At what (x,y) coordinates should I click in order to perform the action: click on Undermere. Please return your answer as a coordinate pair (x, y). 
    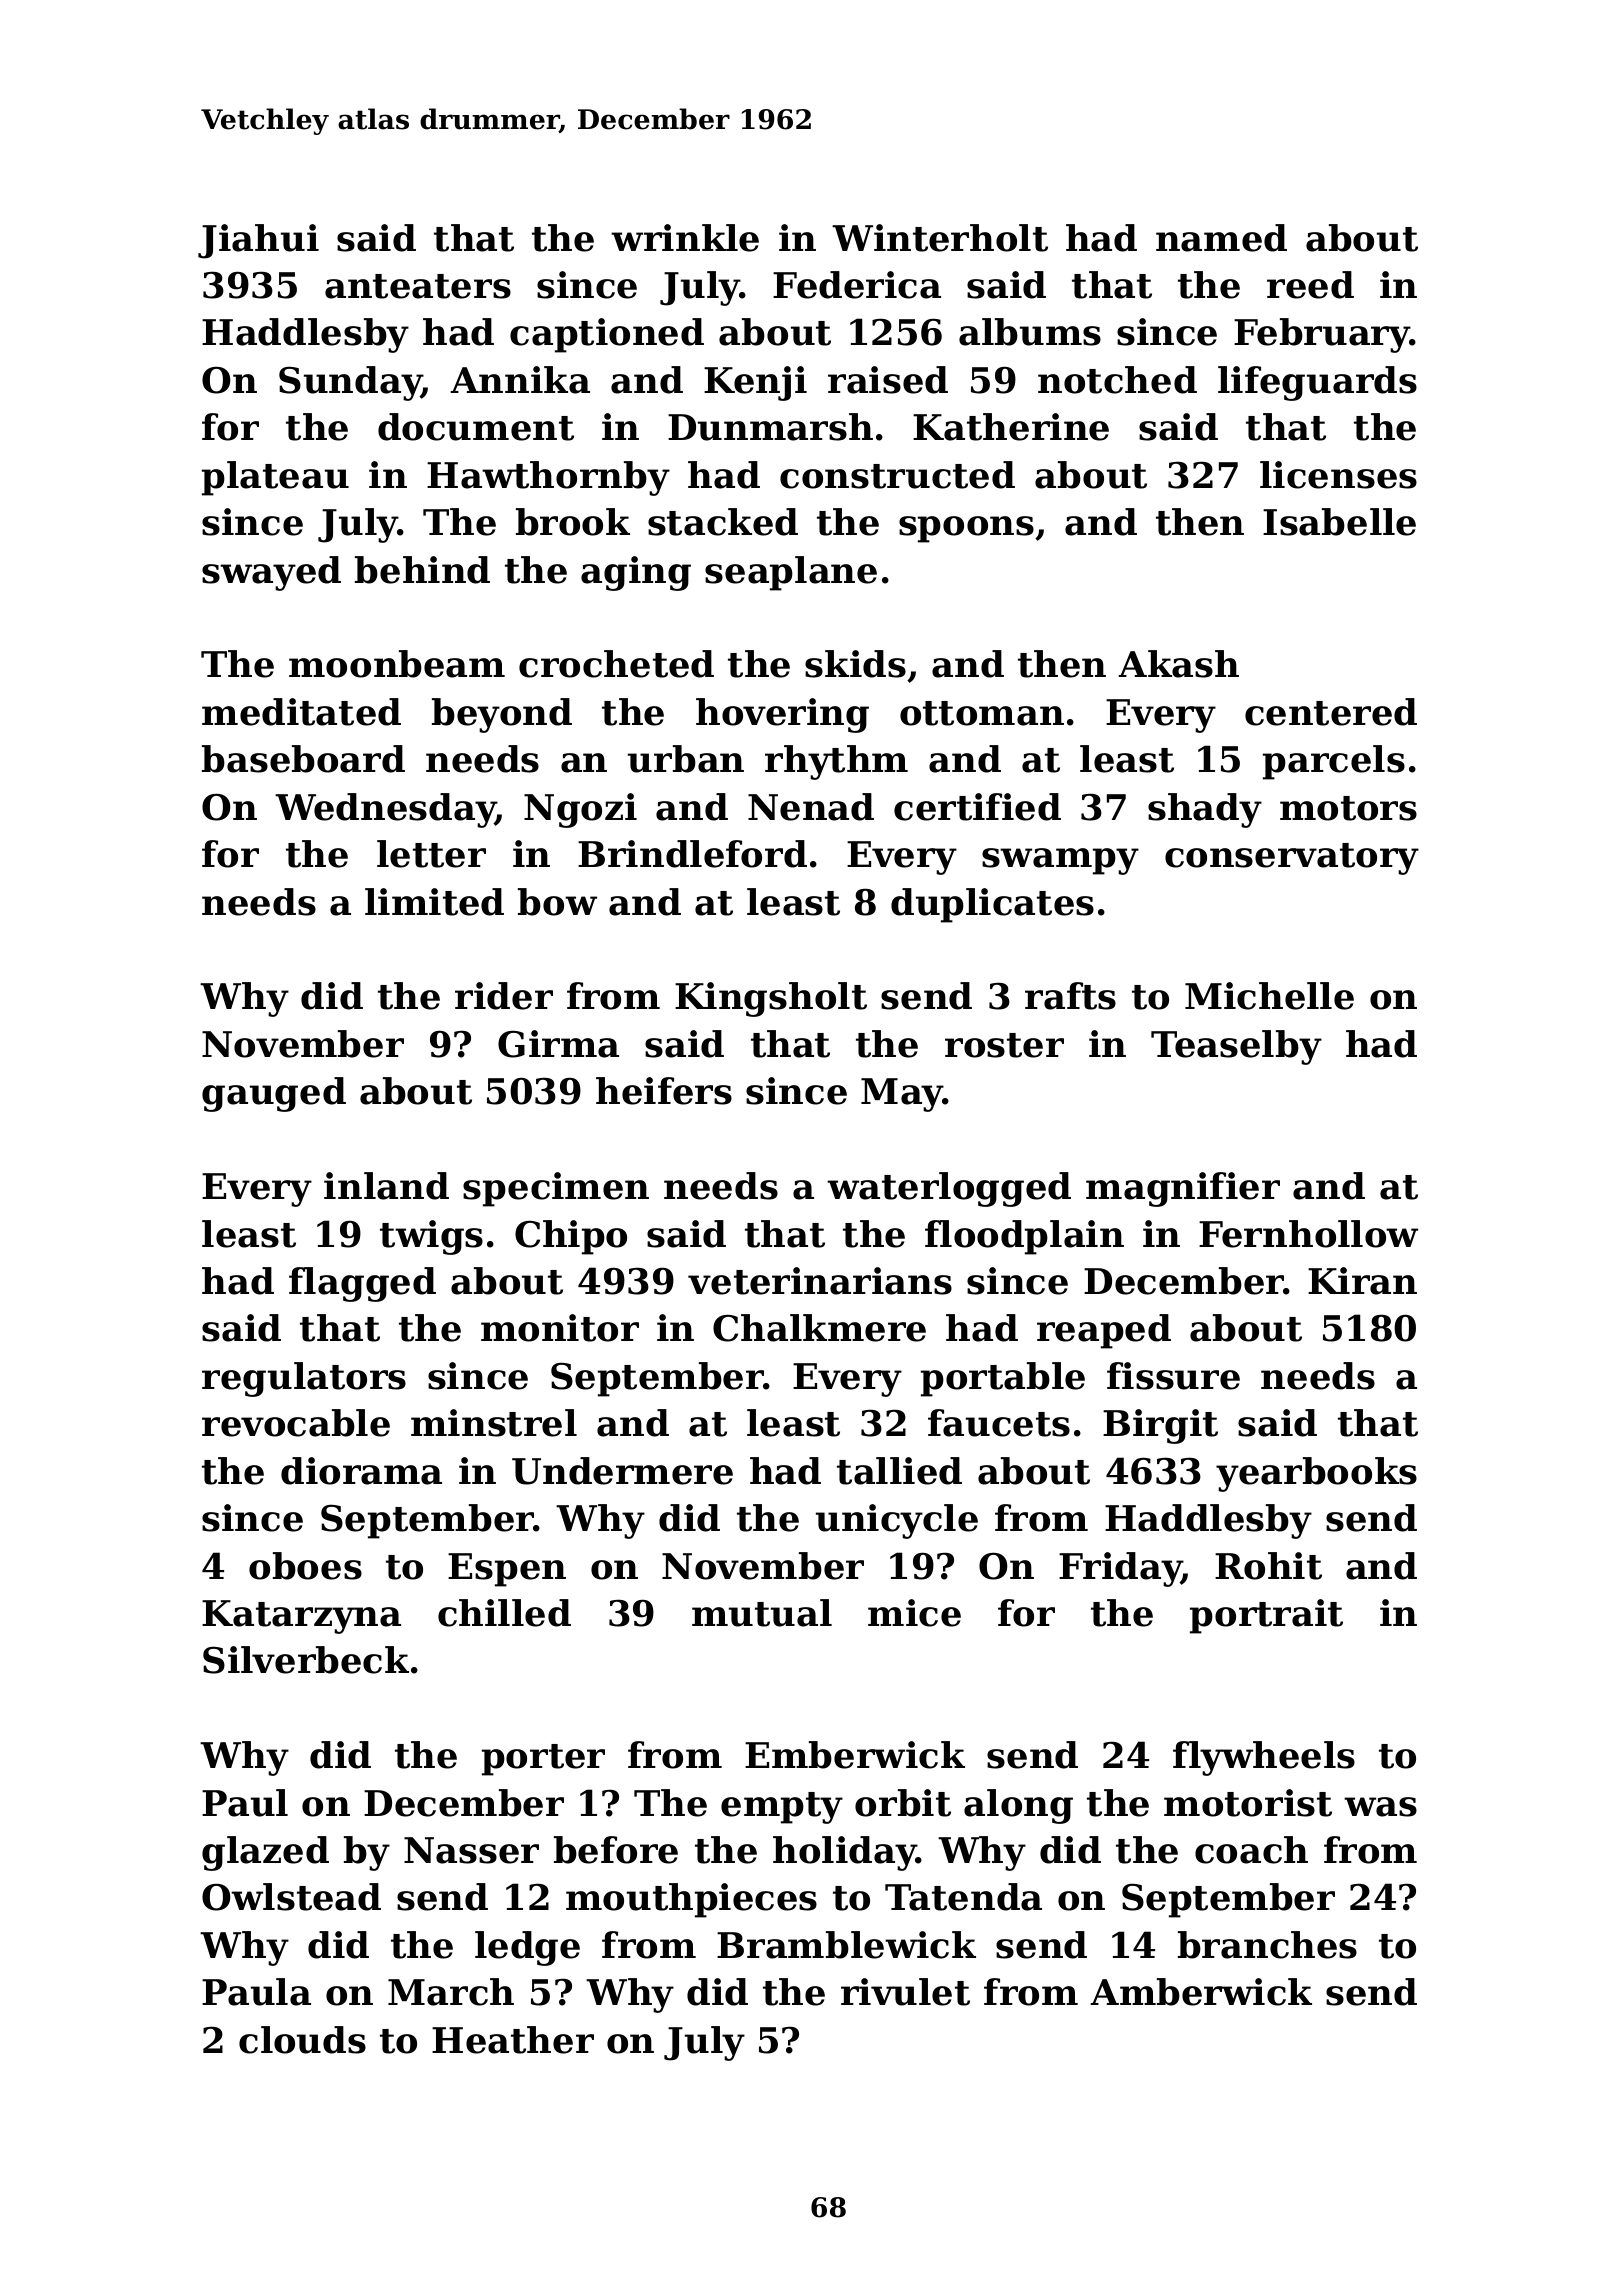
    Looking at the image, I should click on (622, 1471).
